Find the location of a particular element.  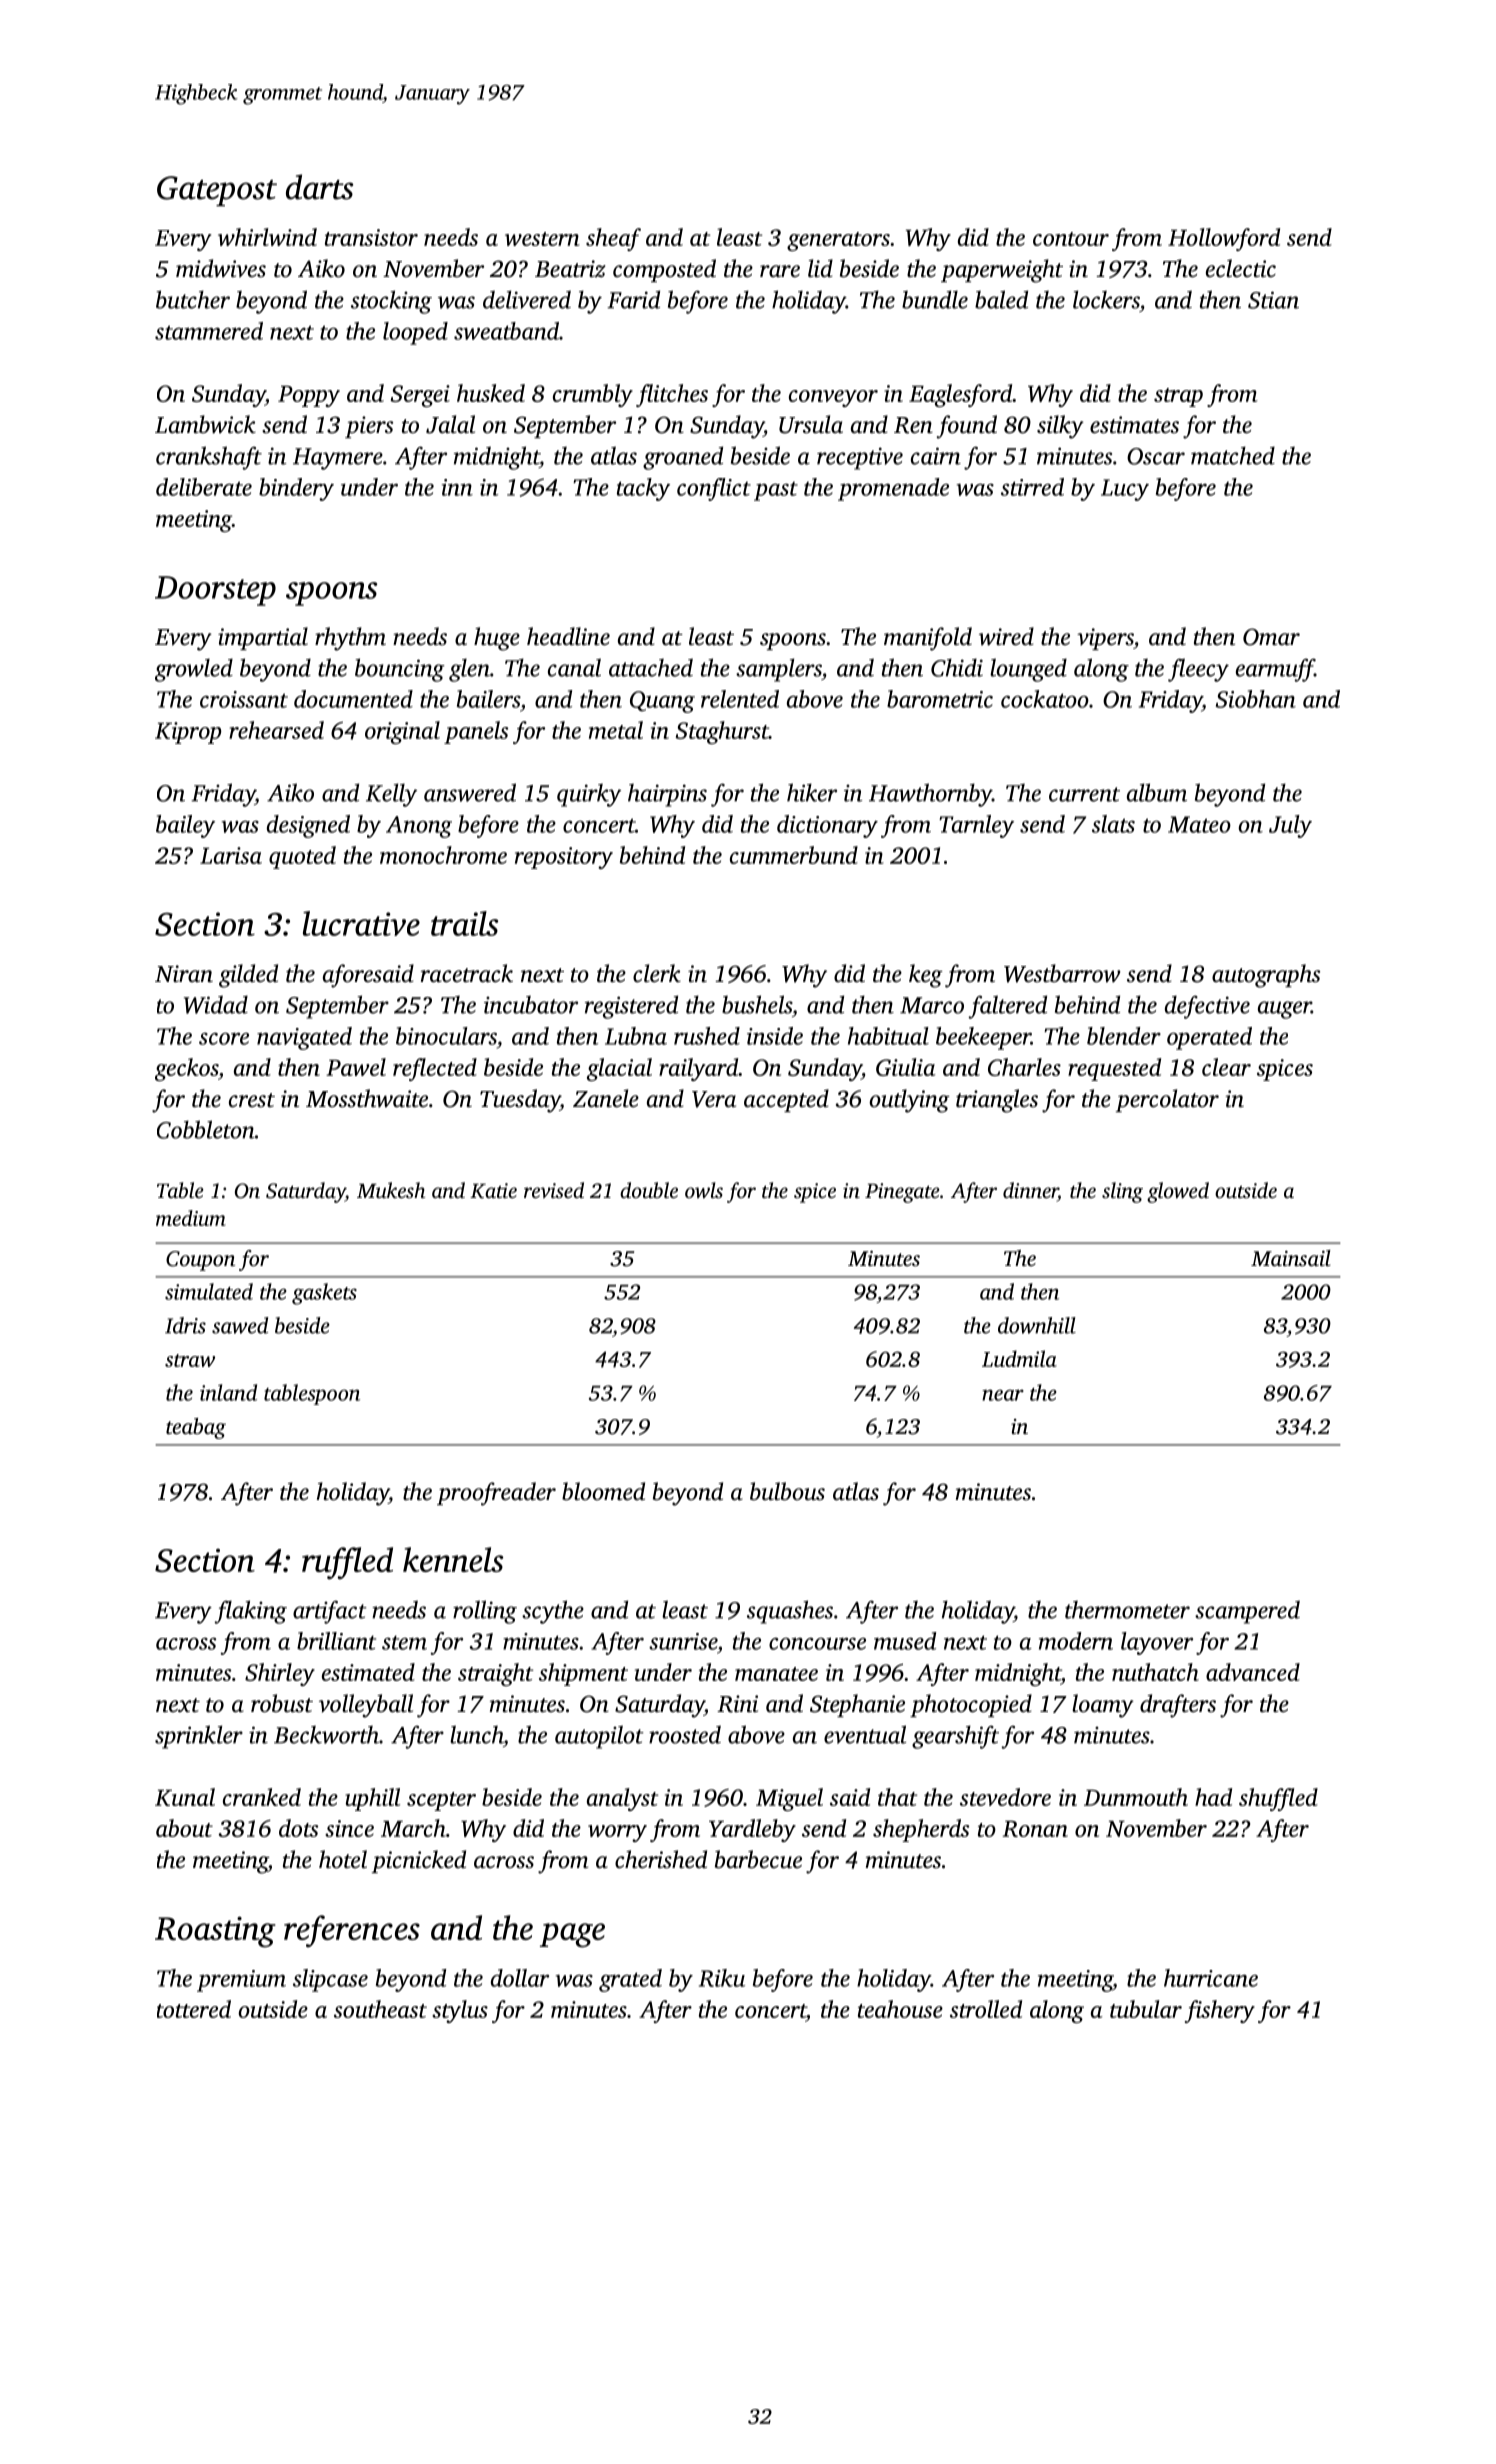

metal is located at coordinates (616, 730).
